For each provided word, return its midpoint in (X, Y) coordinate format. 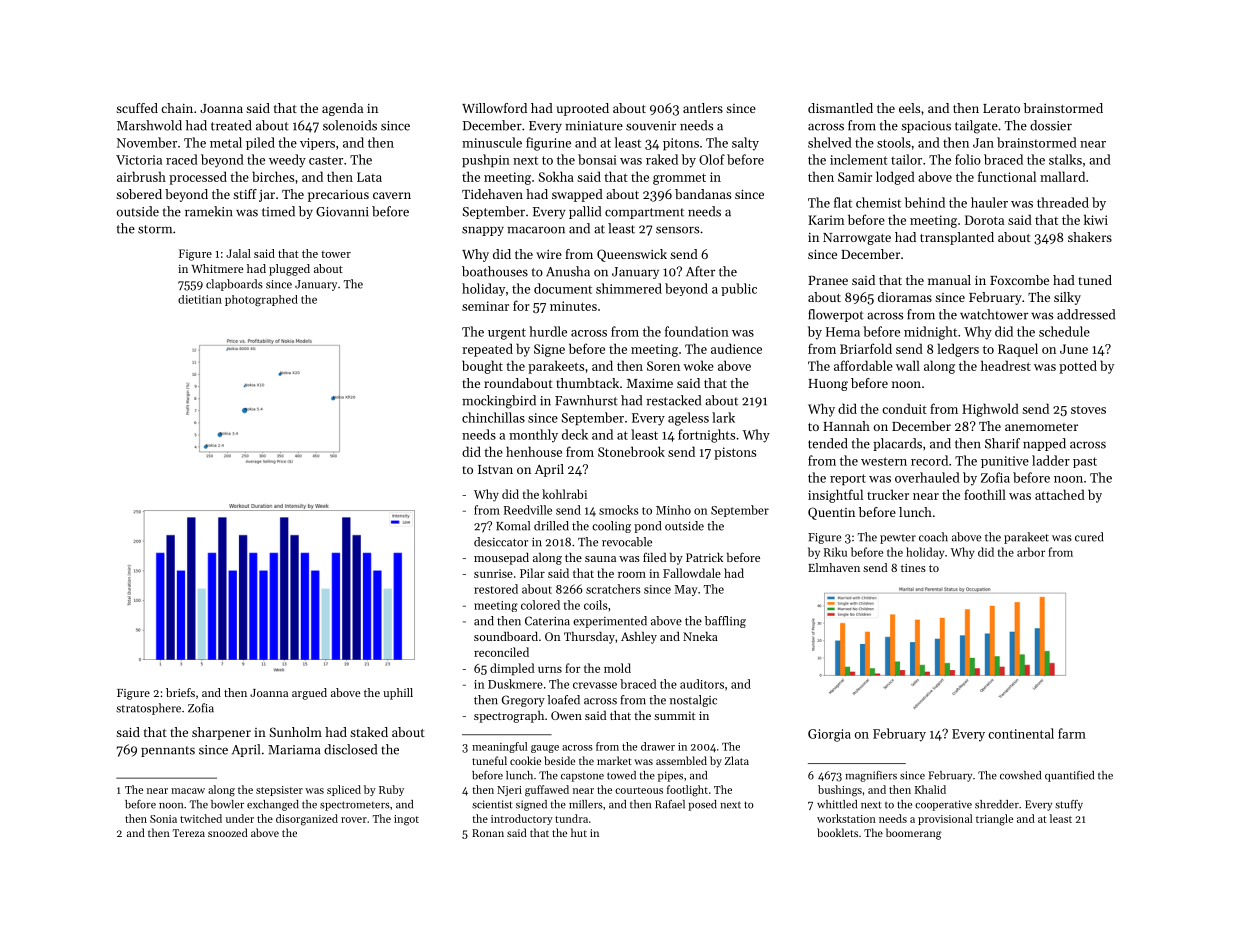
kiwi (1096, 219)
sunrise (493, 573)
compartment (644, 213)
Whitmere (217, 268)
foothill (985, 494)
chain (177, 108)
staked (369, 732)
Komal (513, 526)
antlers (703, 108)
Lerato (1001, 108)
